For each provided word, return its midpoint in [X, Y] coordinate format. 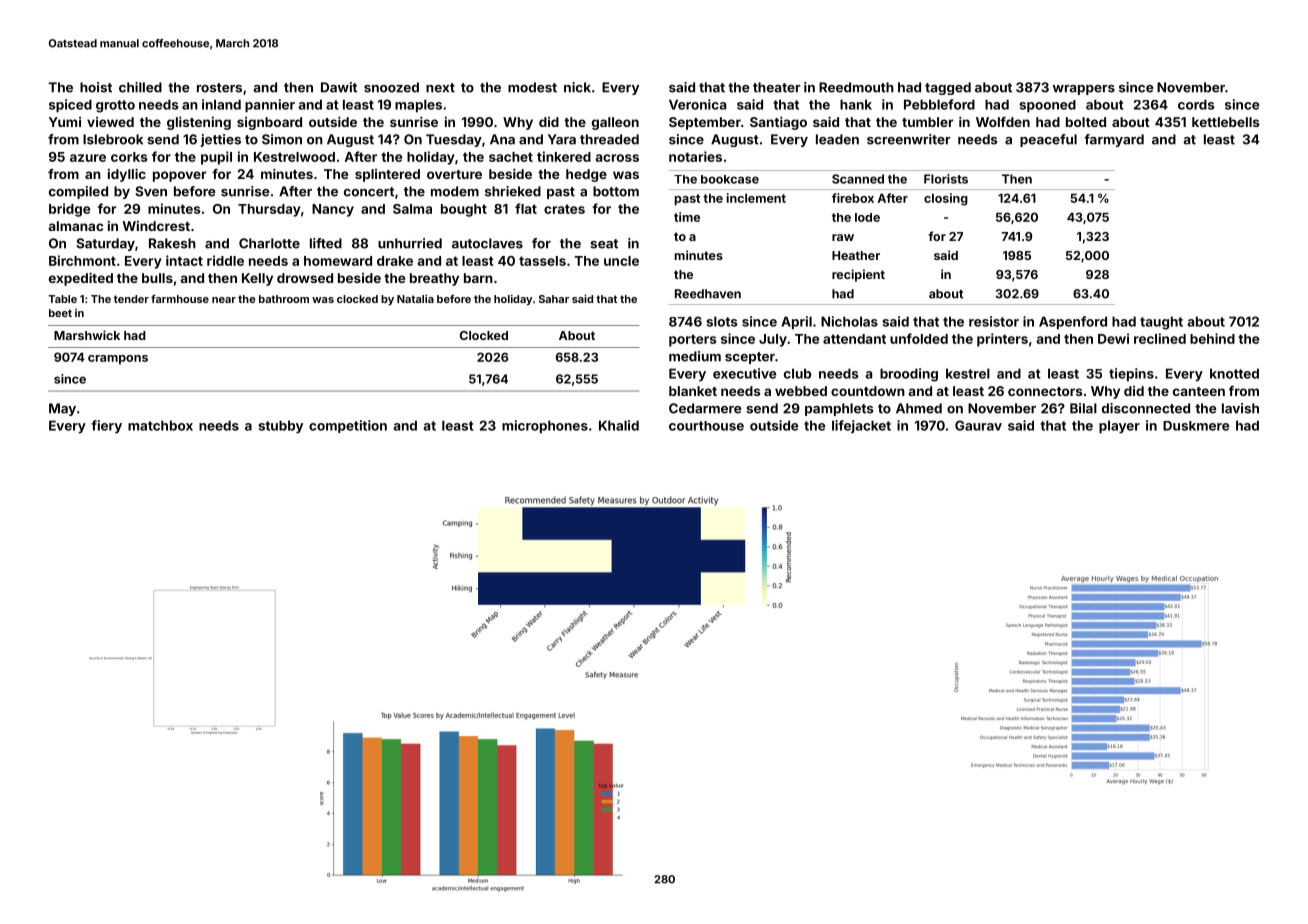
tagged [948, 88]
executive [745, 373]
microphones [545, 427]
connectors [1045, 391]
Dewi [1113, 338]
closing [946, 199]
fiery [106, 427]
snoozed [391, 87]
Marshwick [87, 335]
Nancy [333, 210]
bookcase [730, 179]
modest [532, 87]
